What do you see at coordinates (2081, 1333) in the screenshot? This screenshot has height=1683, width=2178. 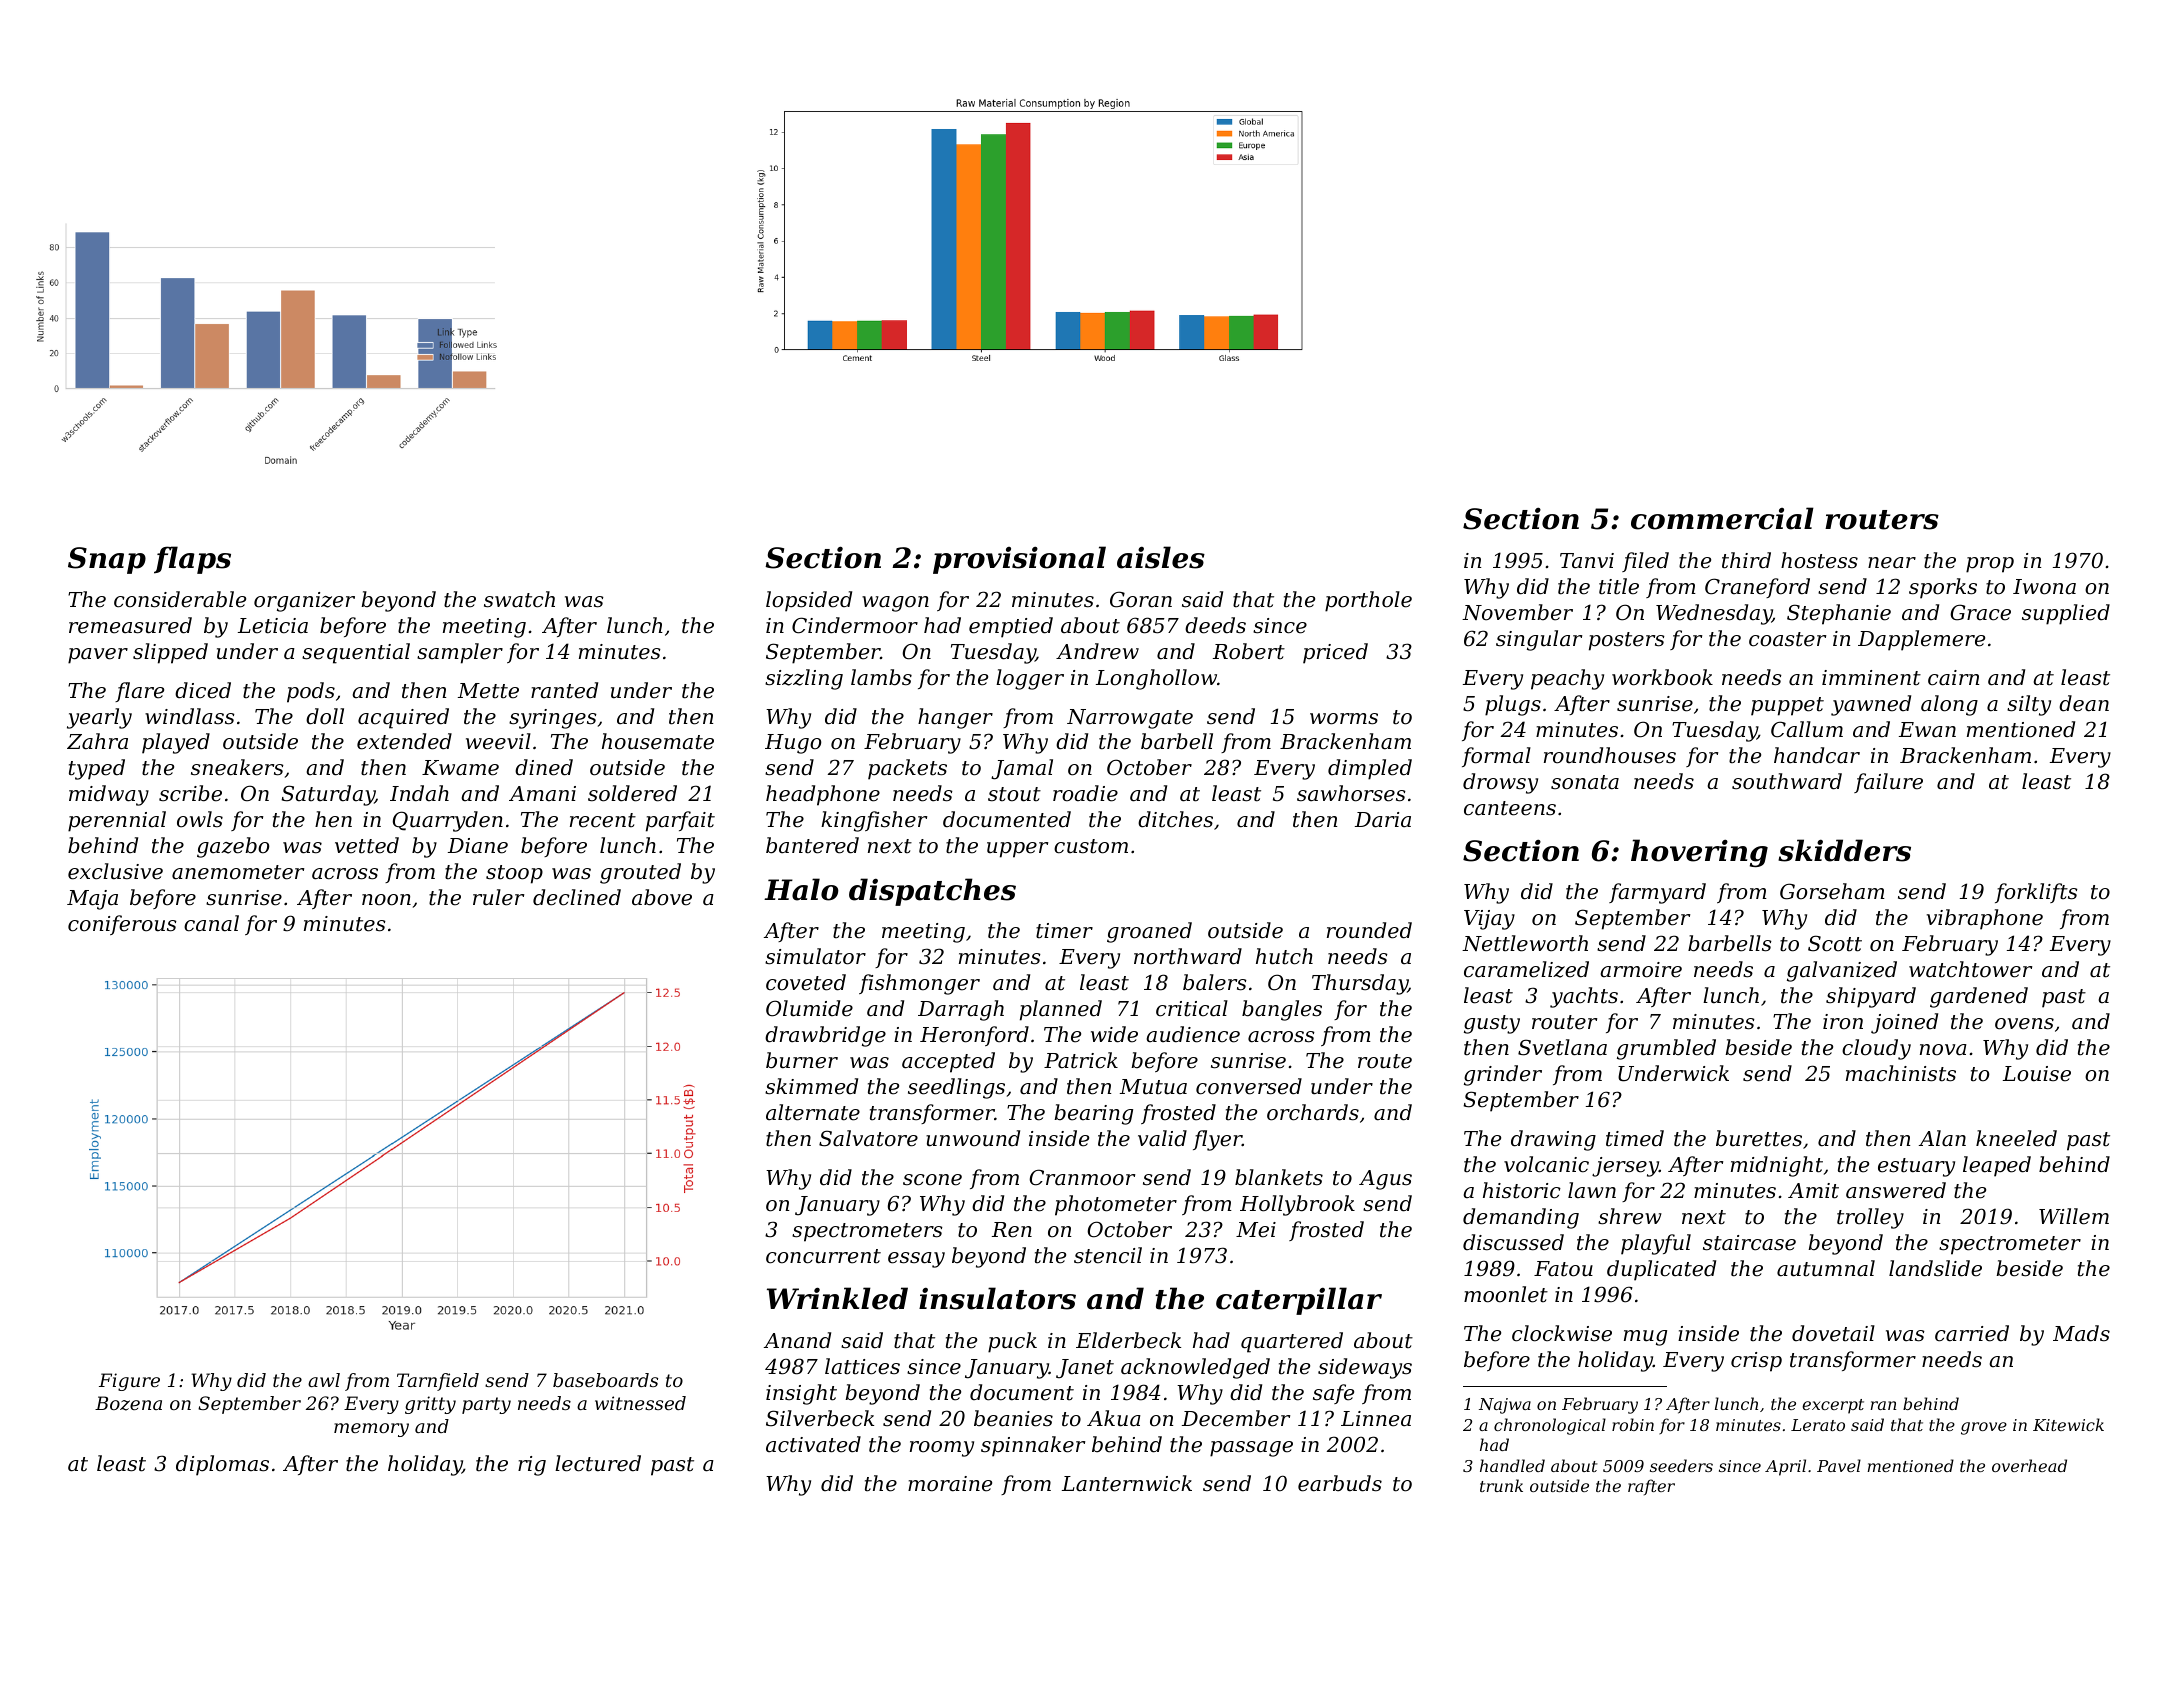 I see `Mads` at bounding box center [2081, 1333].
